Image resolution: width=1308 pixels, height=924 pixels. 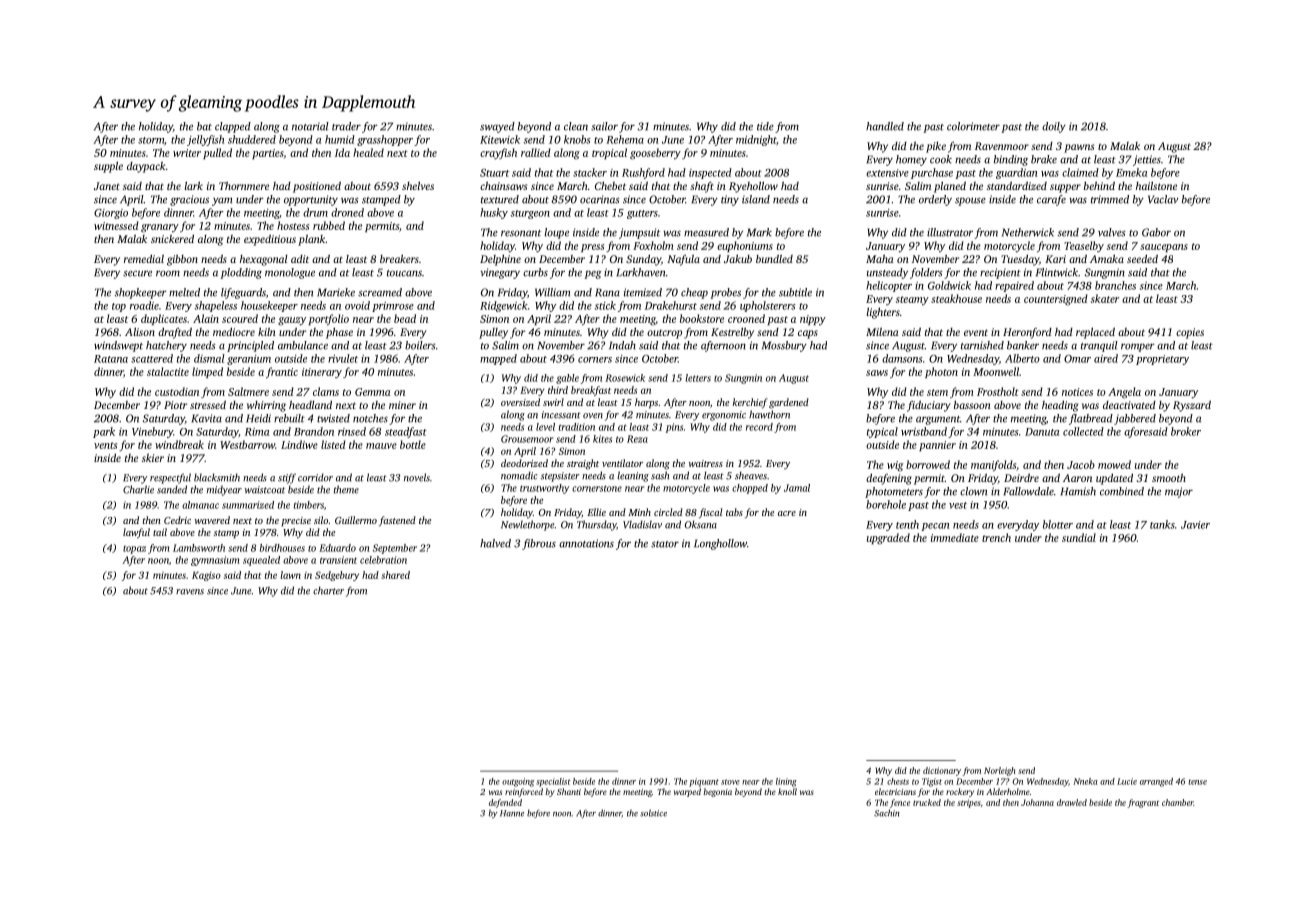 What do you see at coordinates (530, 214) in the screenshot?
I see `sturgeon` at bounding box center [530, 214].
